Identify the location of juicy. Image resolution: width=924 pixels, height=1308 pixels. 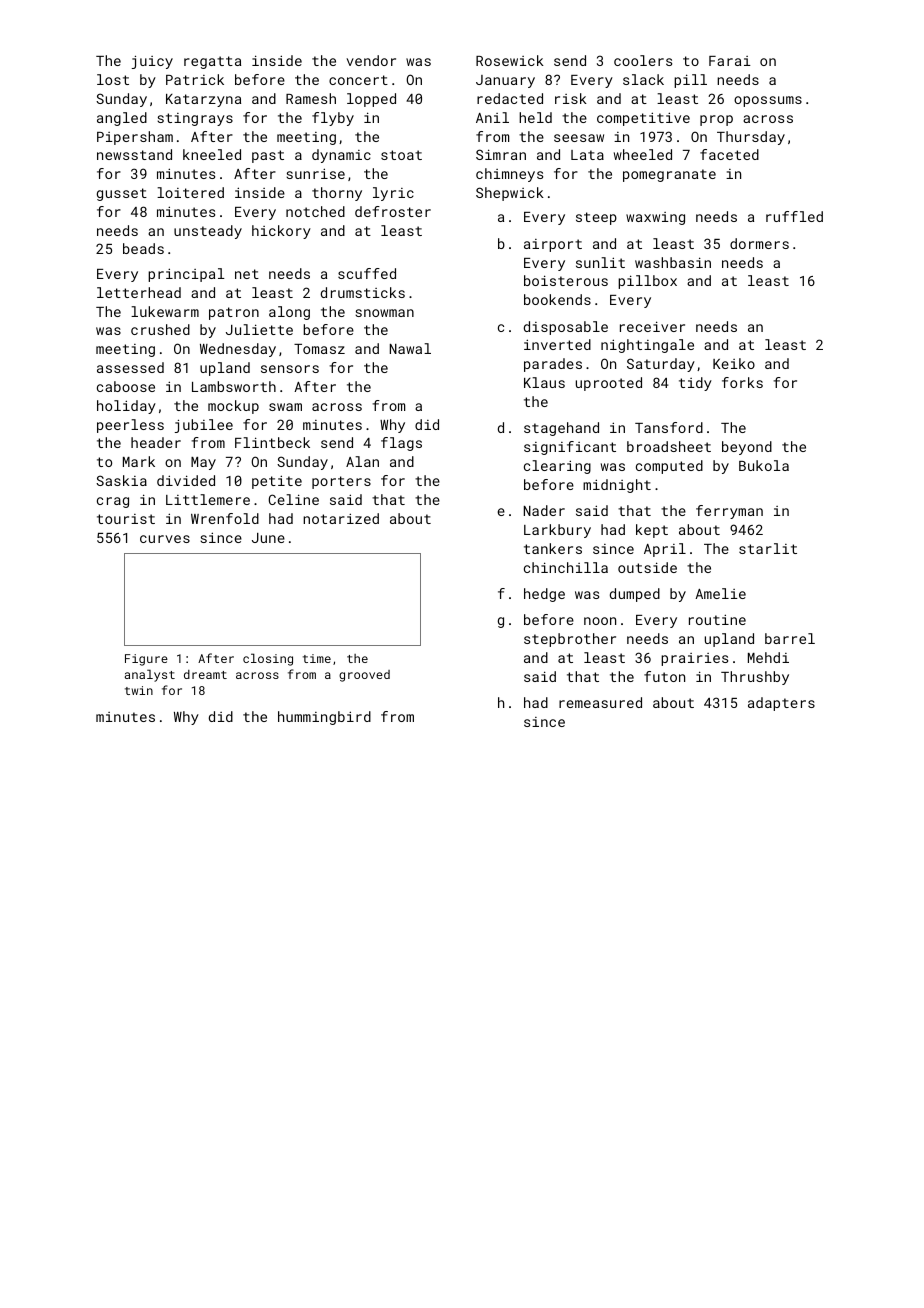
(152, 62).
